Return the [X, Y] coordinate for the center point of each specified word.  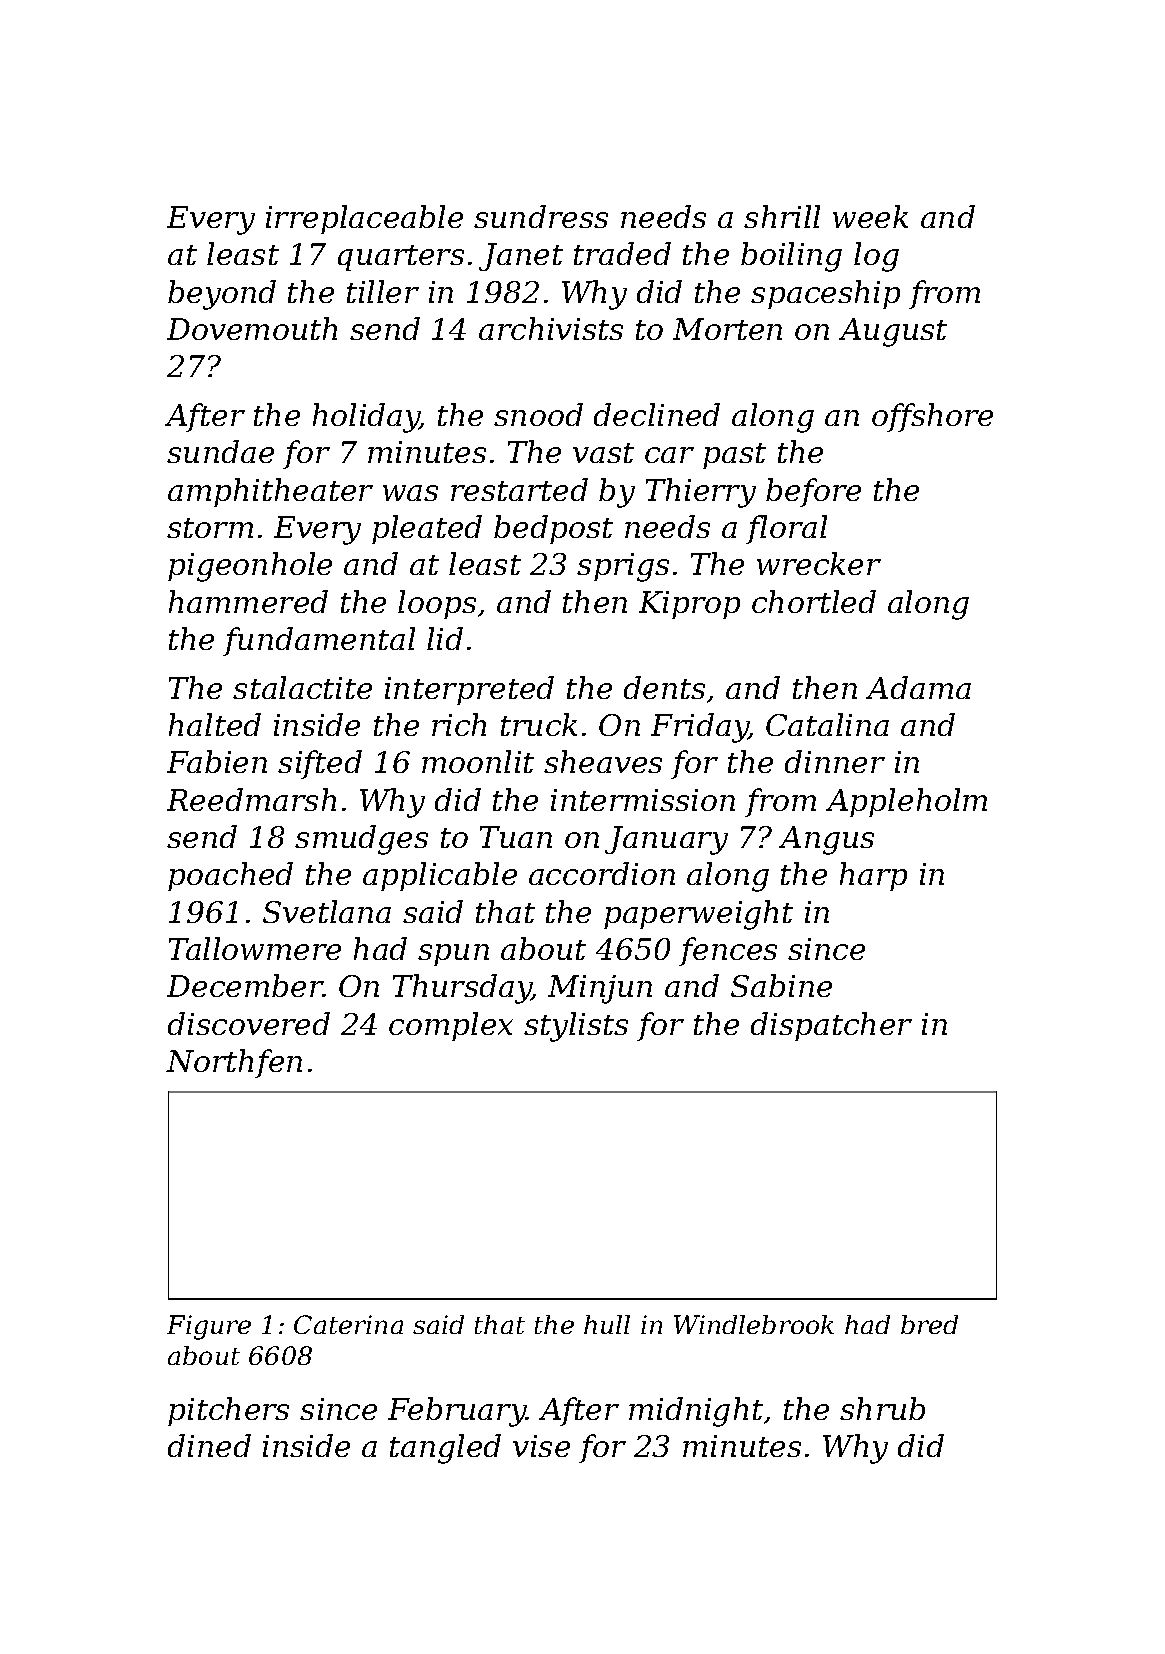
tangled [445, 1449]
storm [210, 528]
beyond [222, 295]
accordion [602, 873]
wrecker [819, 563]
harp [873, 876]
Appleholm [906, 802]
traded [622, 253]
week [870, 216]
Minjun [600, 989]
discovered [249, 1023]
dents [664, 687]
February [457, 1412]
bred [929, 1324]
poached [230, 876]
